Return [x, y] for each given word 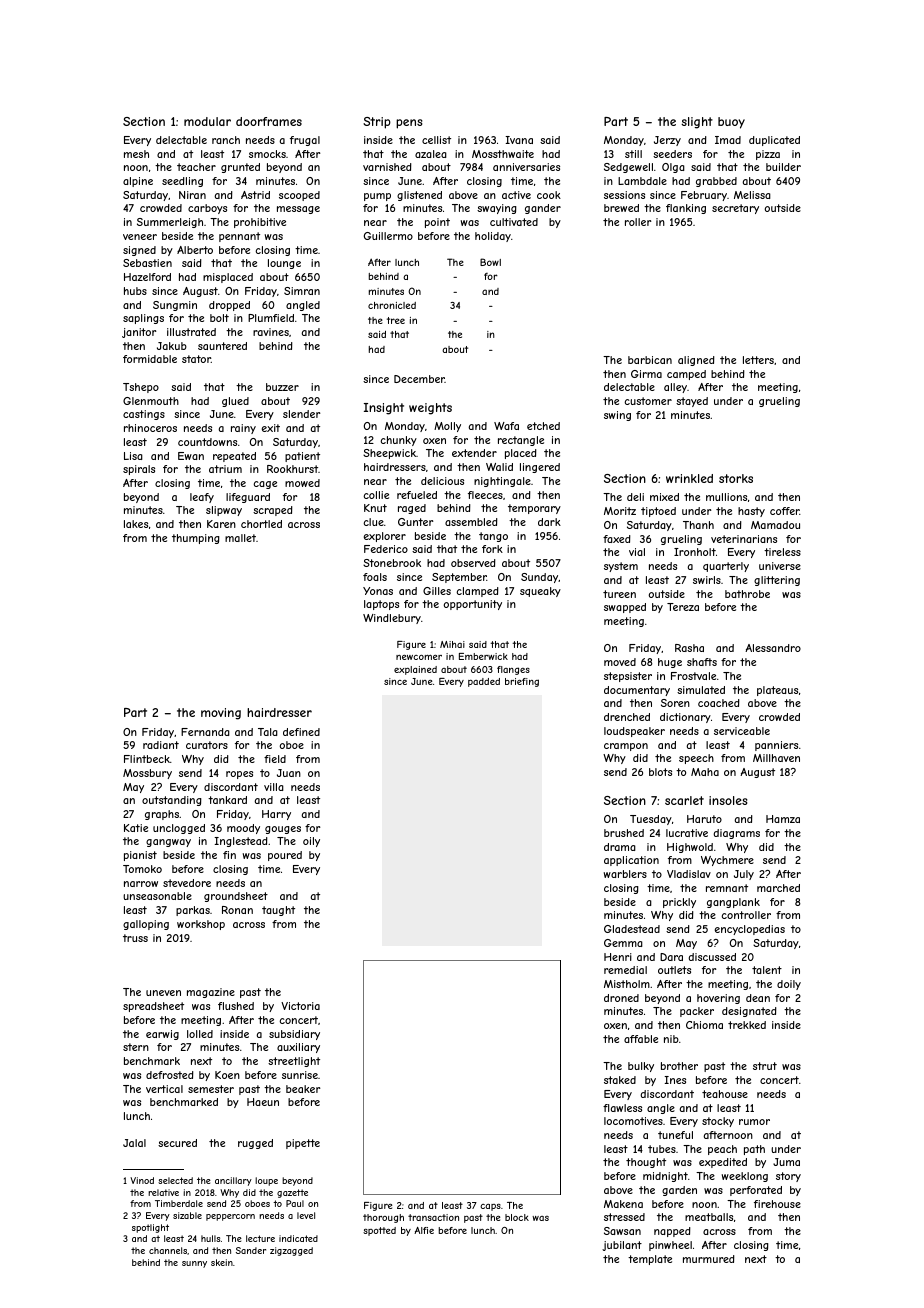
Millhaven [776, 758]
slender [301, 414]
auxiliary [298, 1048]
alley [675, 388]
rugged [255, 1144]
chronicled [392, 305]
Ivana [519, 140]
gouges [283, 830]
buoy [731, 123]
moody [243, 829]
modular [207, 121]
